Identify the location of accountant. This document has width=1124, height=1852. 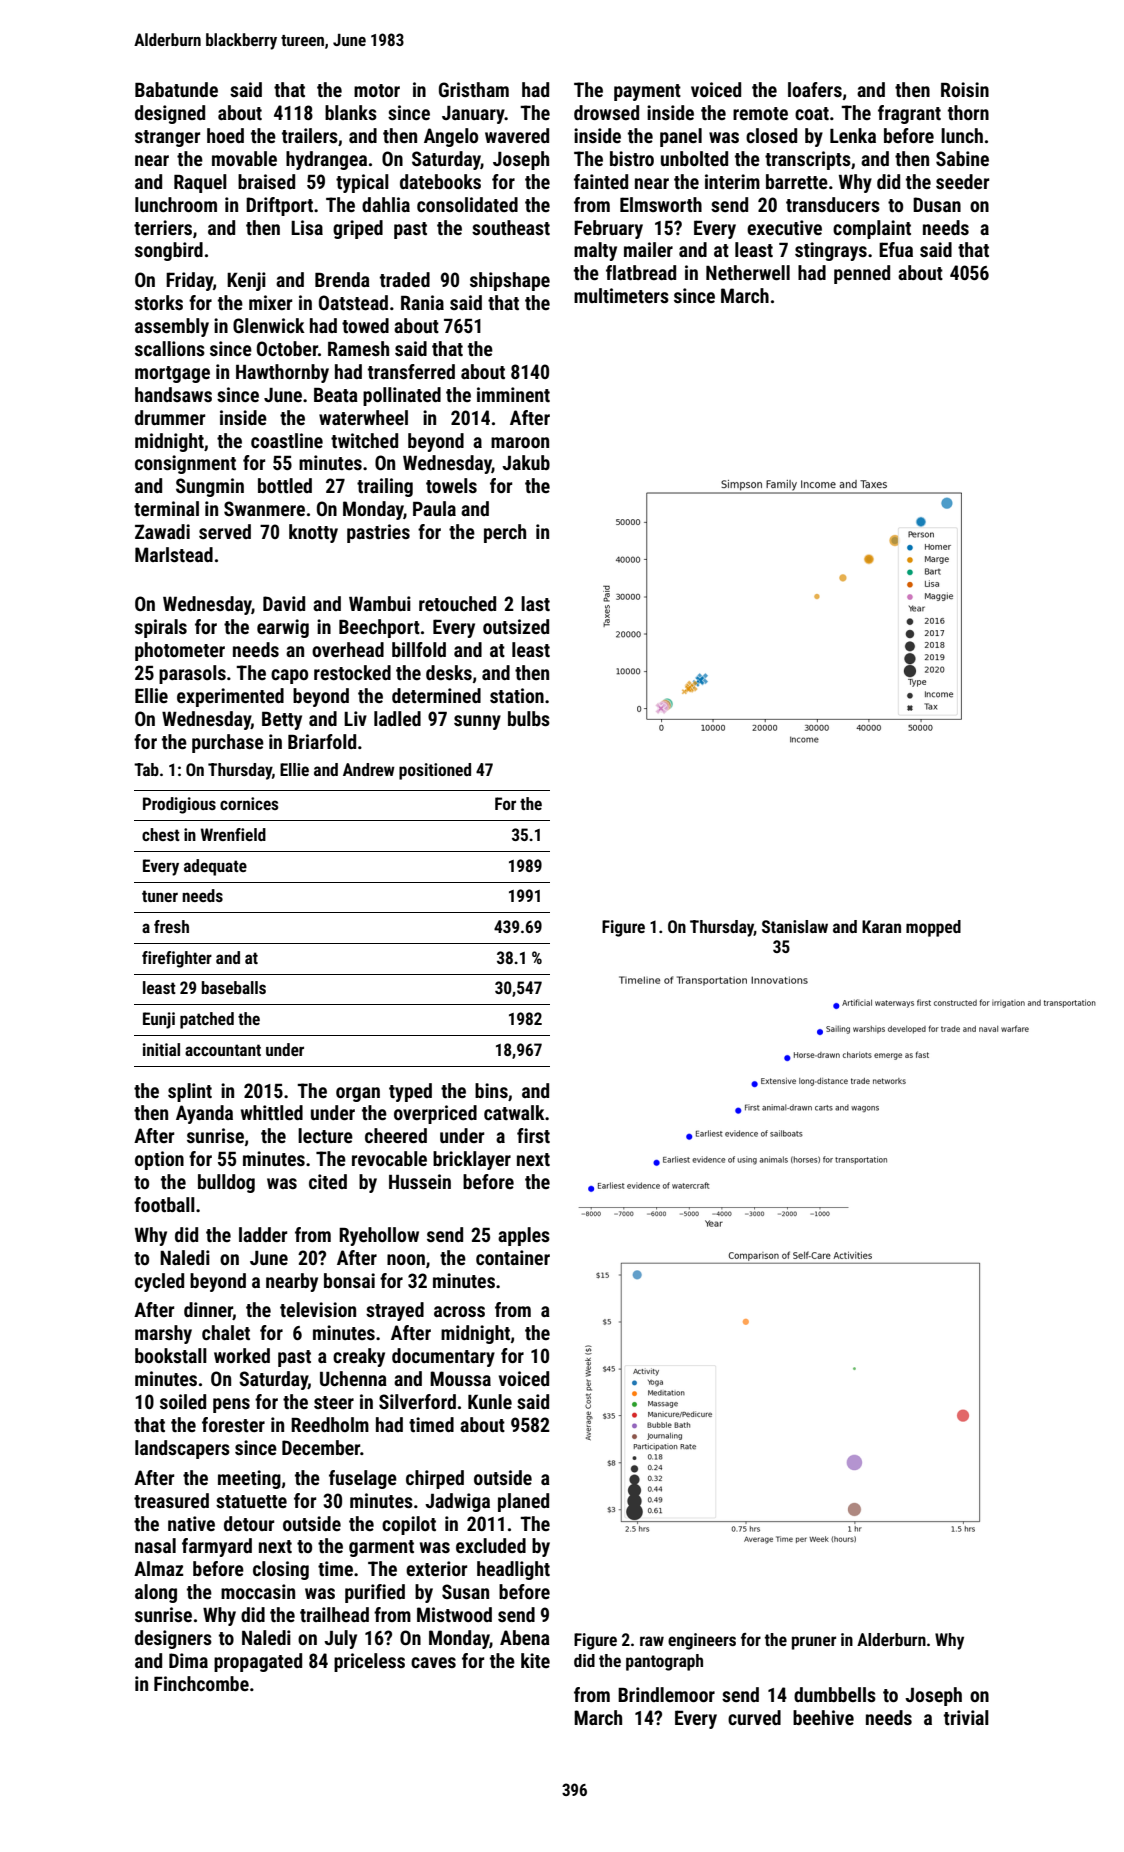
(223, 1050).
